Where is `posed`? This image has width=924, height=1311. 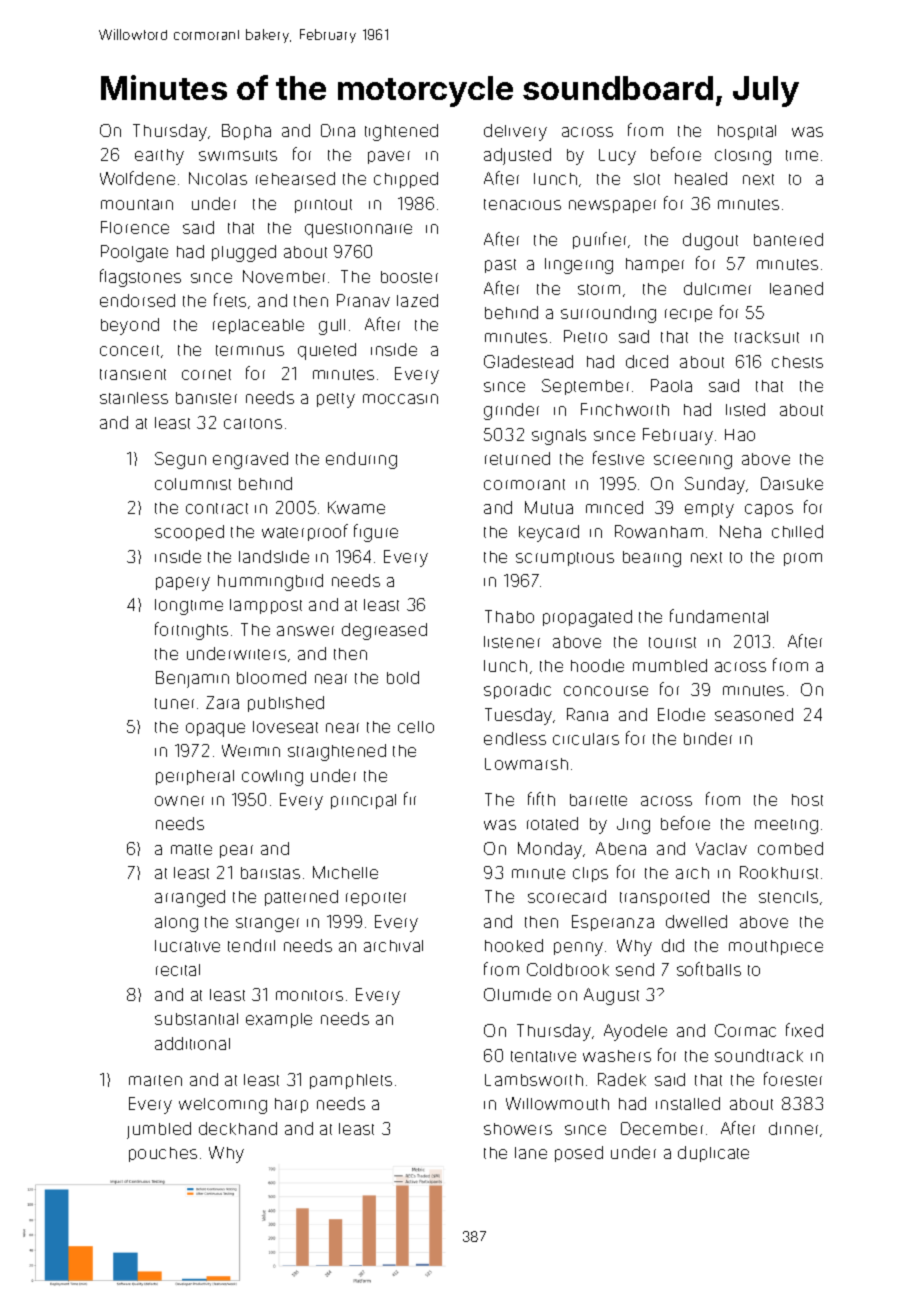
posed is located at coordinates (579, 1154).
